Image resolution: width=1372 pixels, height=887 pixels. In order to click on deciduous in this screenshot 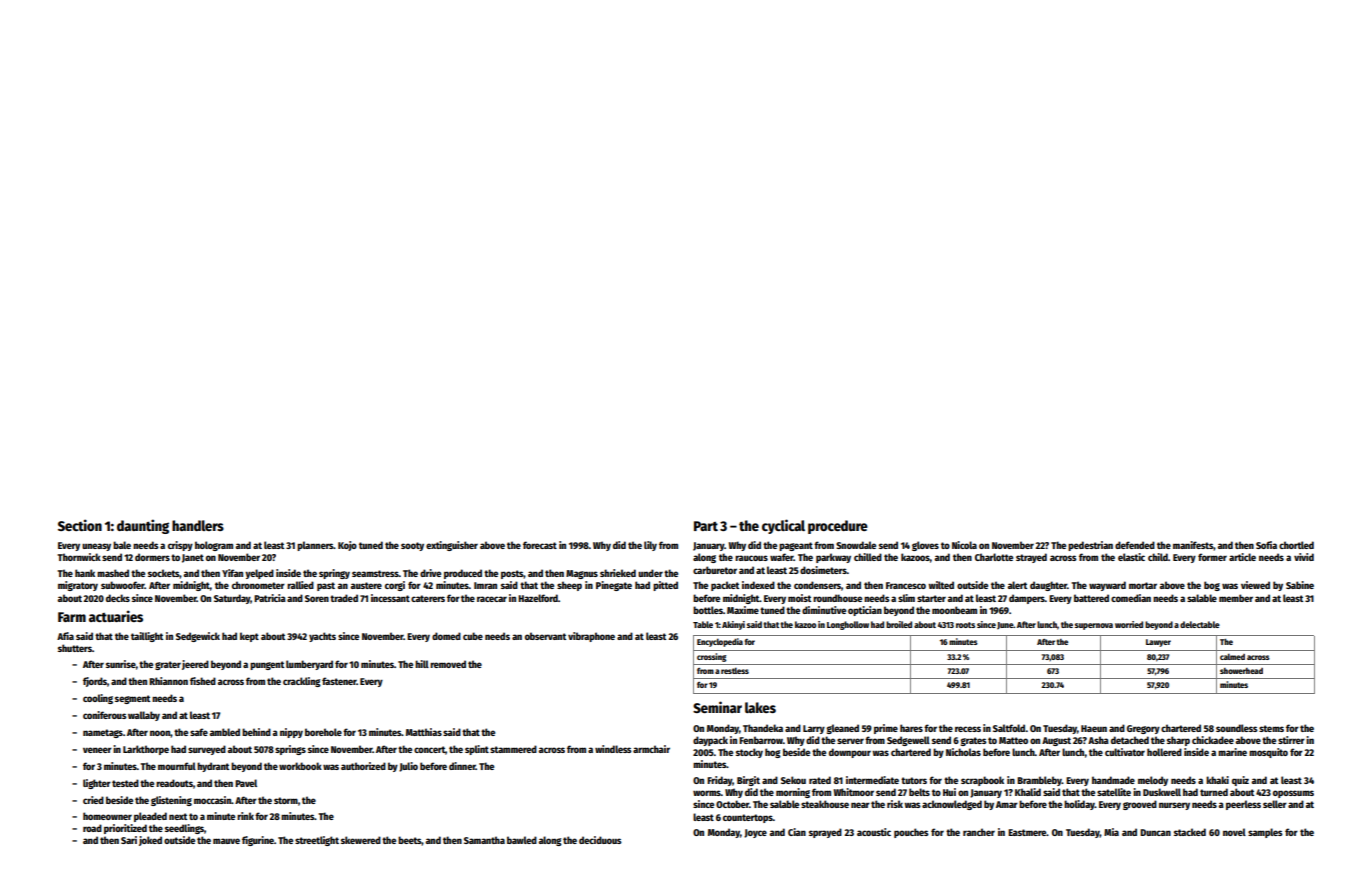, I will do `click(600, 840)`.
